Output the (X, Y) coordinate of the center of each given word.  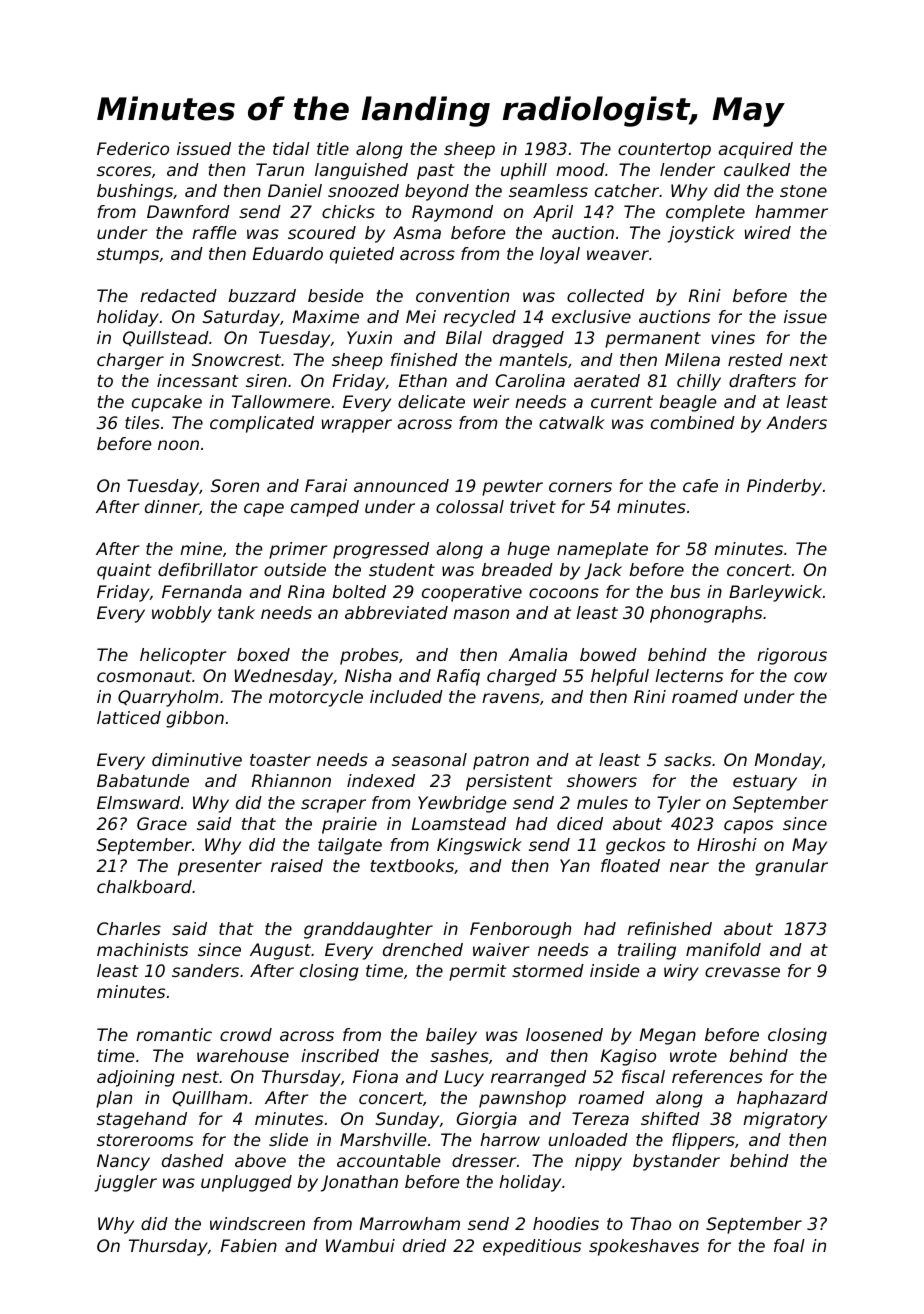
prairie (349, 825)
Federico (133, 148)
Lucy (464, 1078)
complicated (262, 424)
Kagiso (628, 1057)
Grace (162, 823)
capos (748, 827)
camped (325, 508)
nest (200, 1077)
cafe (700, 485)
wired (768, 232)
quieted (362, 255)
